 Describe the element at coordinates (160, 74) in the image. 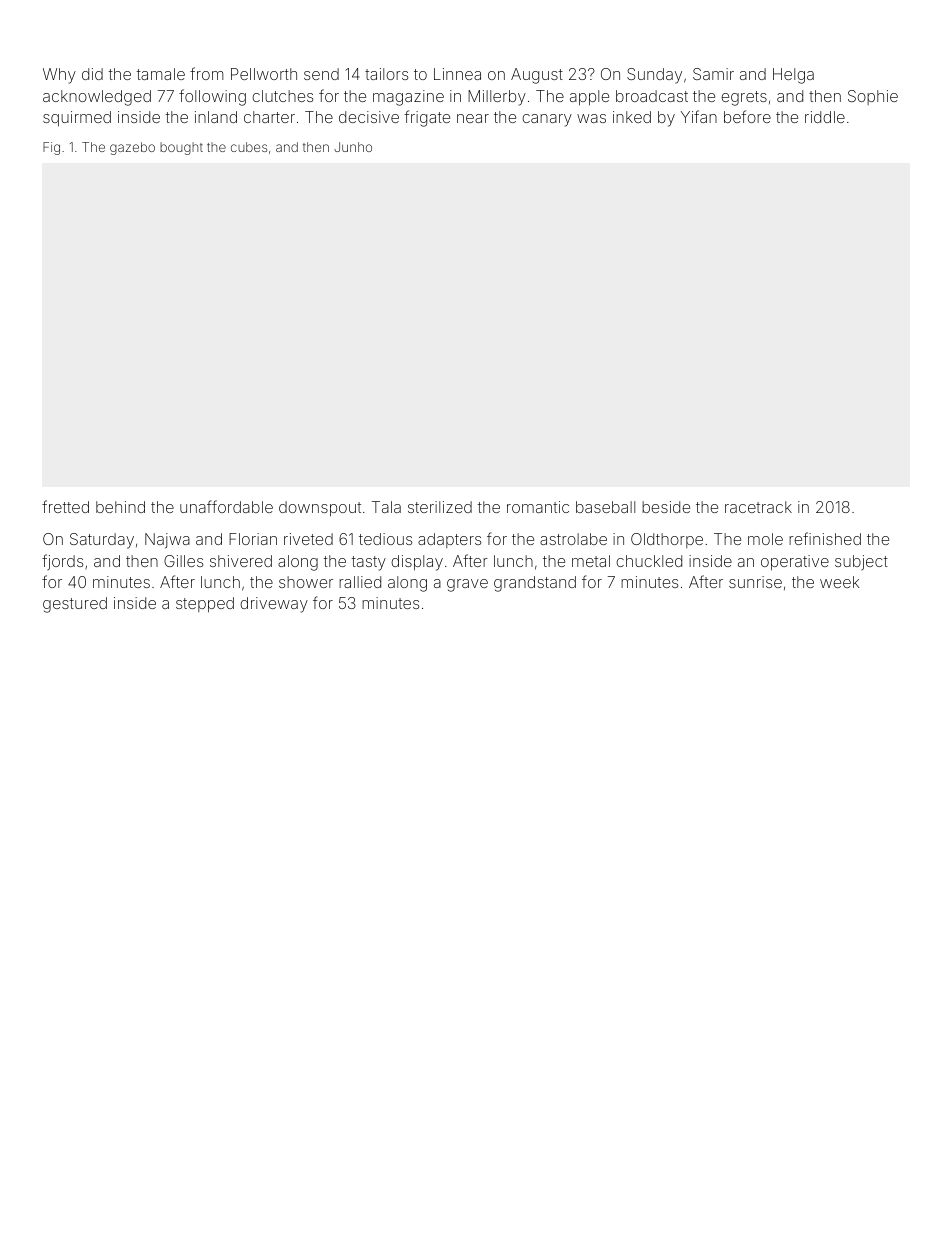

I see `tamale` at that location.
